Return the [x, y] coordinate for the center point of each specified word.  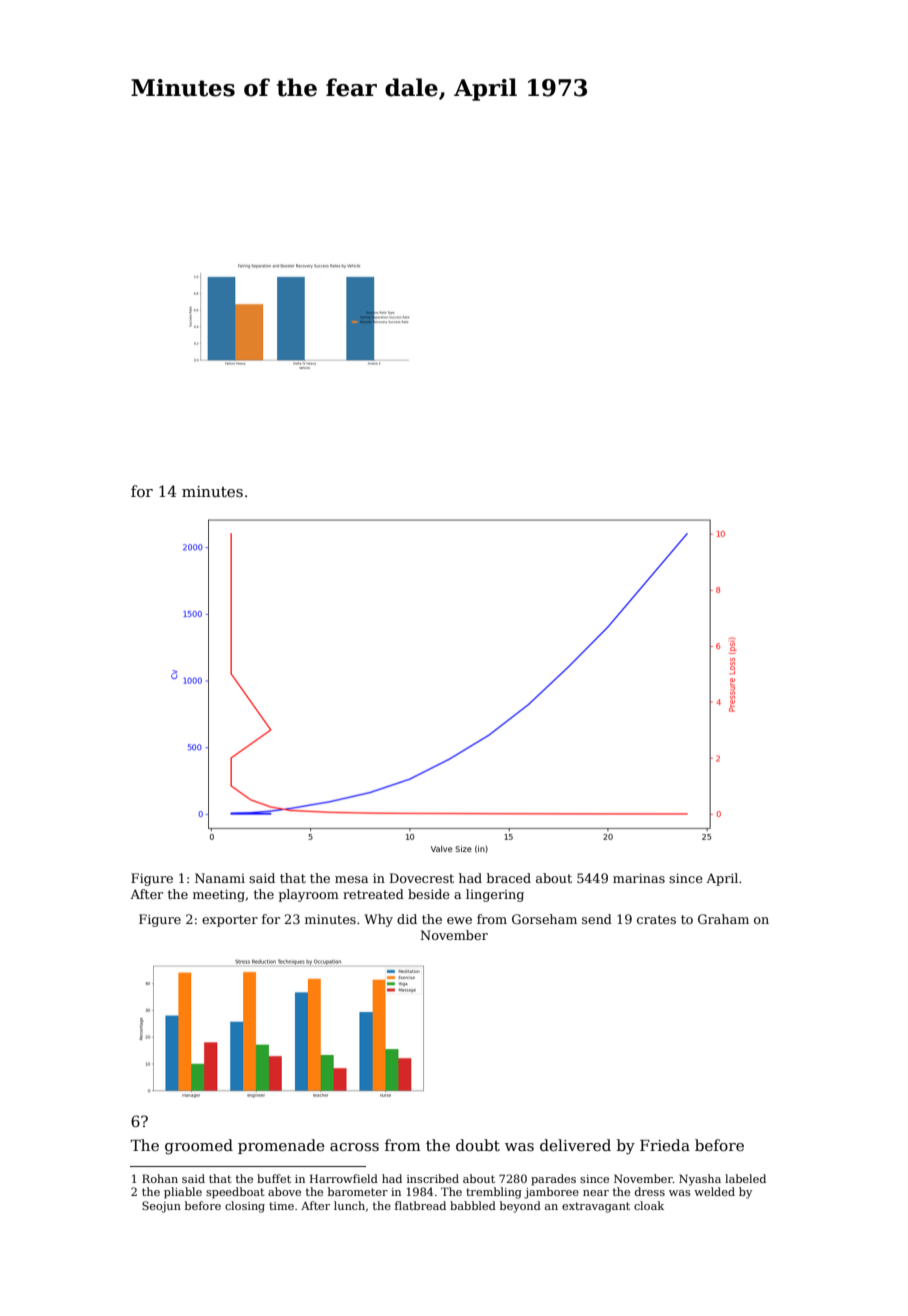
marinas [639, 878]
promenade [281, 1146]
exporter [230, 921]
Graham [723, 919]
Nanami [220, 878]
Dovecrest [422, 878]
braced [509, 878]
